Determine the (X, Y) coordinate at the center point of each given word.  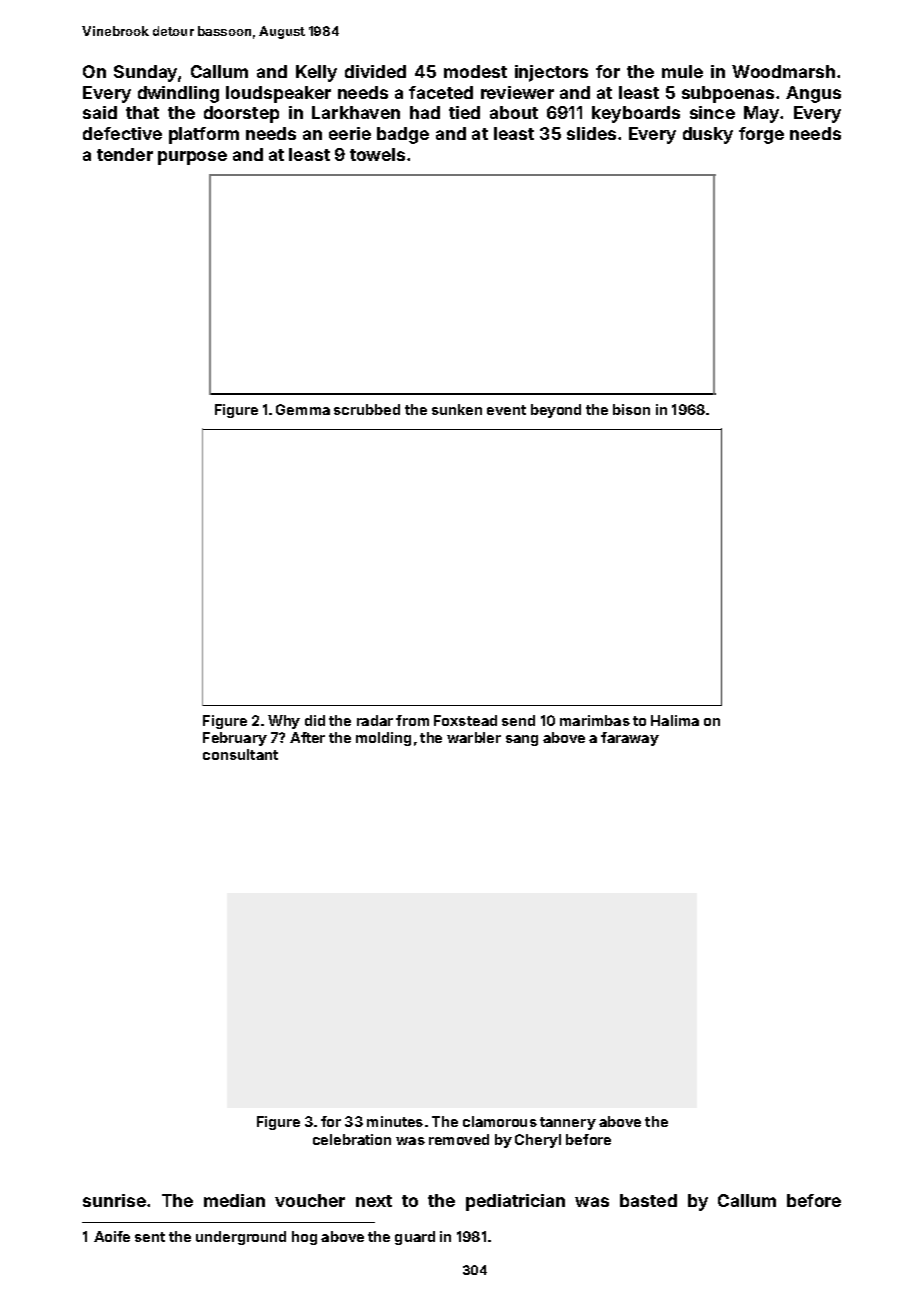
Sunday (145, 73)
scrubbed (367, 409)
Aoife (112, 1236)
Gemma (303, 409)
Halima (675, 720)
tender (125, 154)
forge (761, 135)
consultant (240, 754)
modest (475, 71)
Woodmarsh (783, 71)
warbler (474, 737)
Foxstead (465, 720)
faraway (630, 739)
